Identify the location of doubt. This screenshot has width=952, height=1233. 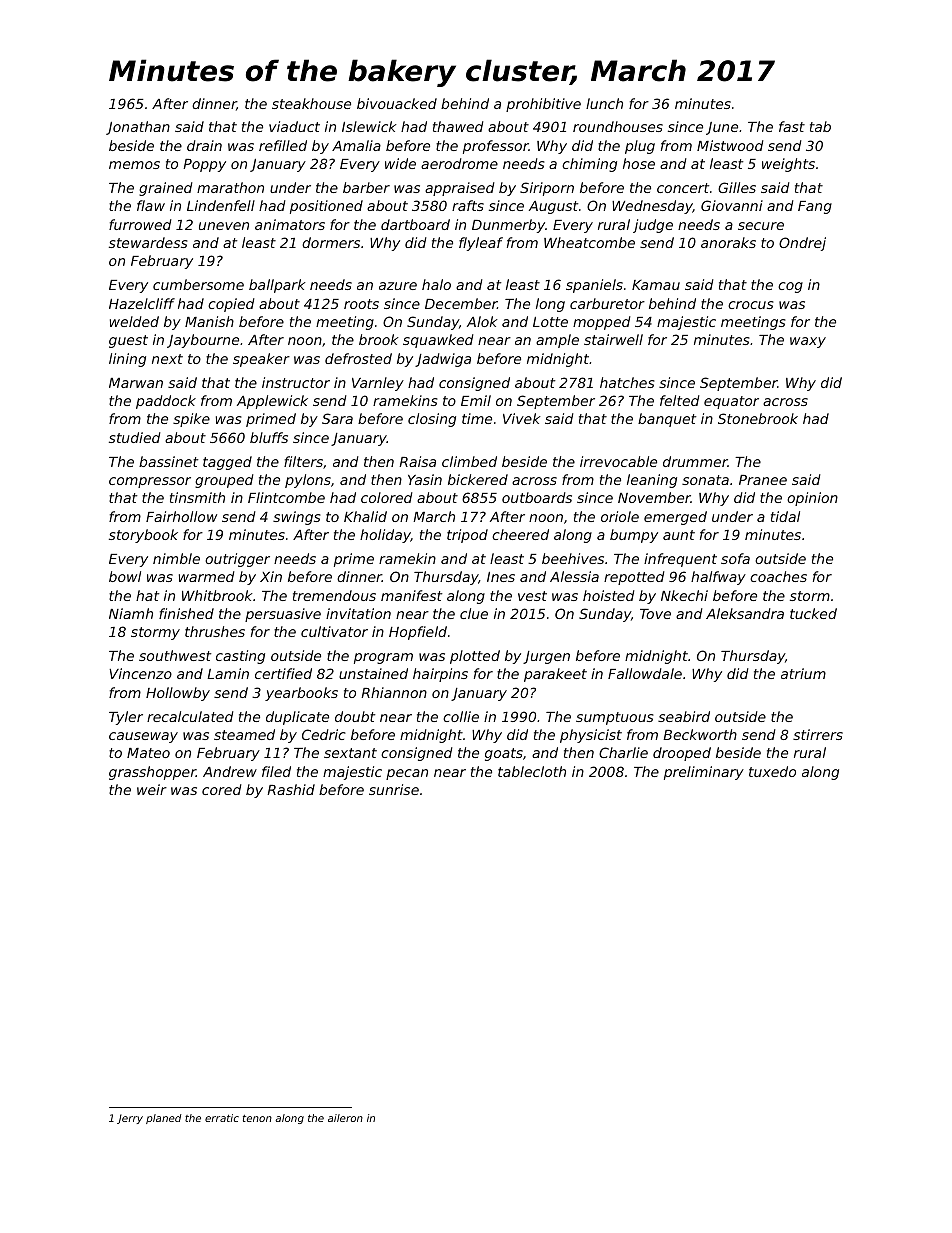
(355, 716).
